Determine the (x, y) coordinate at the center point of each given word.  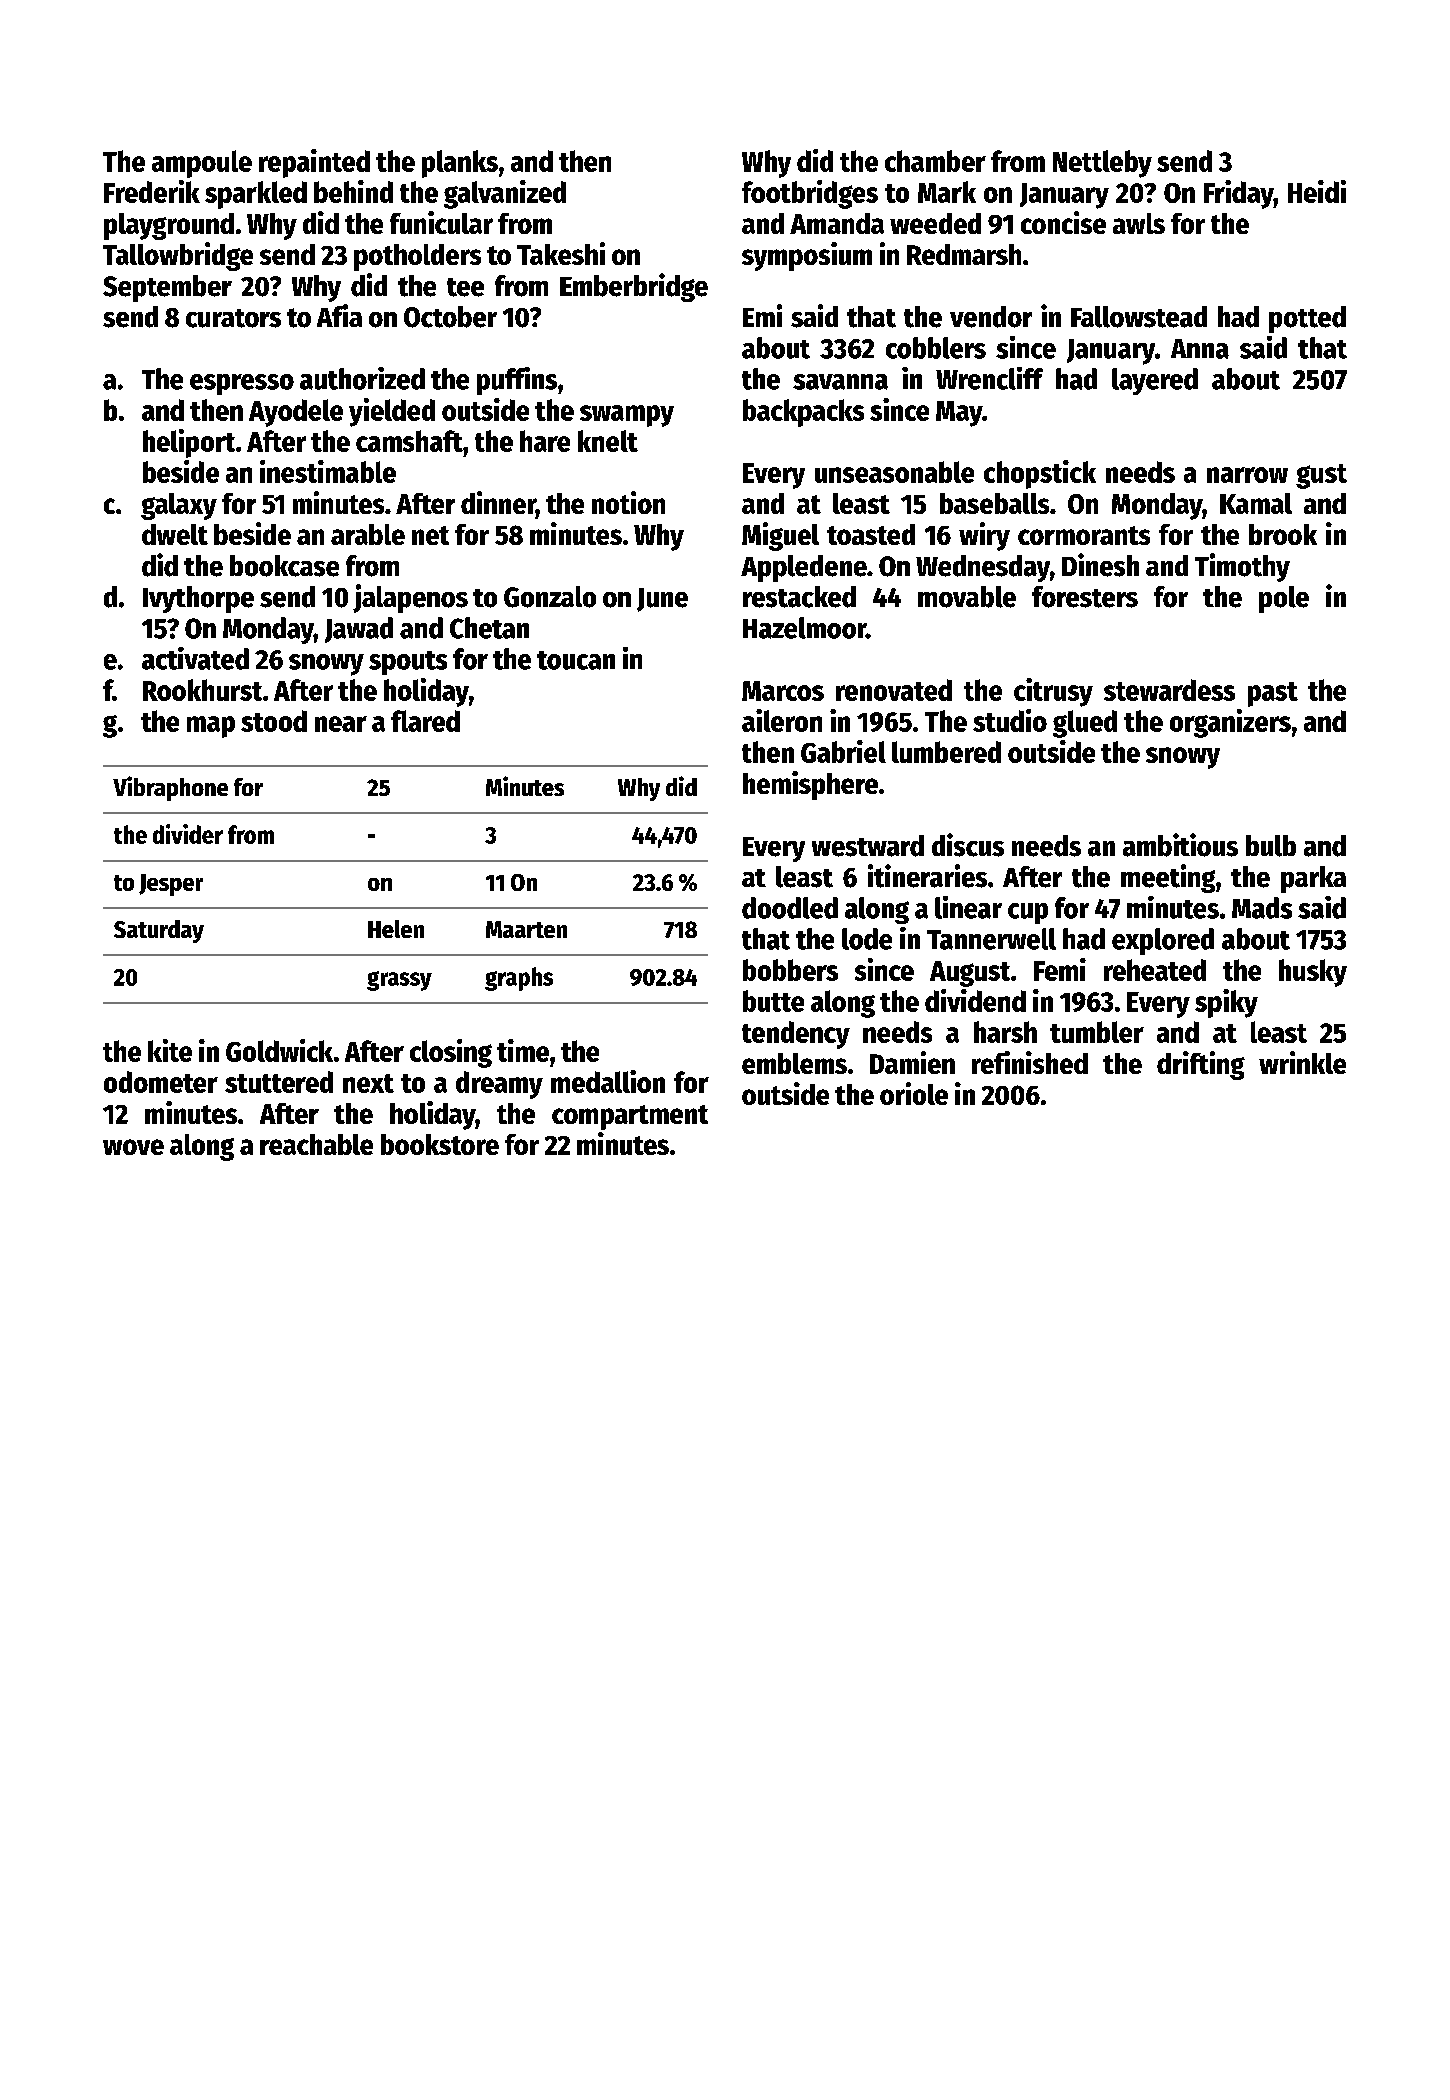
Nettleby (1102, 164)
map (211, 727)
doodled (790, 908)
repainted (314, 163)
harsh (1005, 1032)
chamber (935, 161)
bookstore (440, 1144)
